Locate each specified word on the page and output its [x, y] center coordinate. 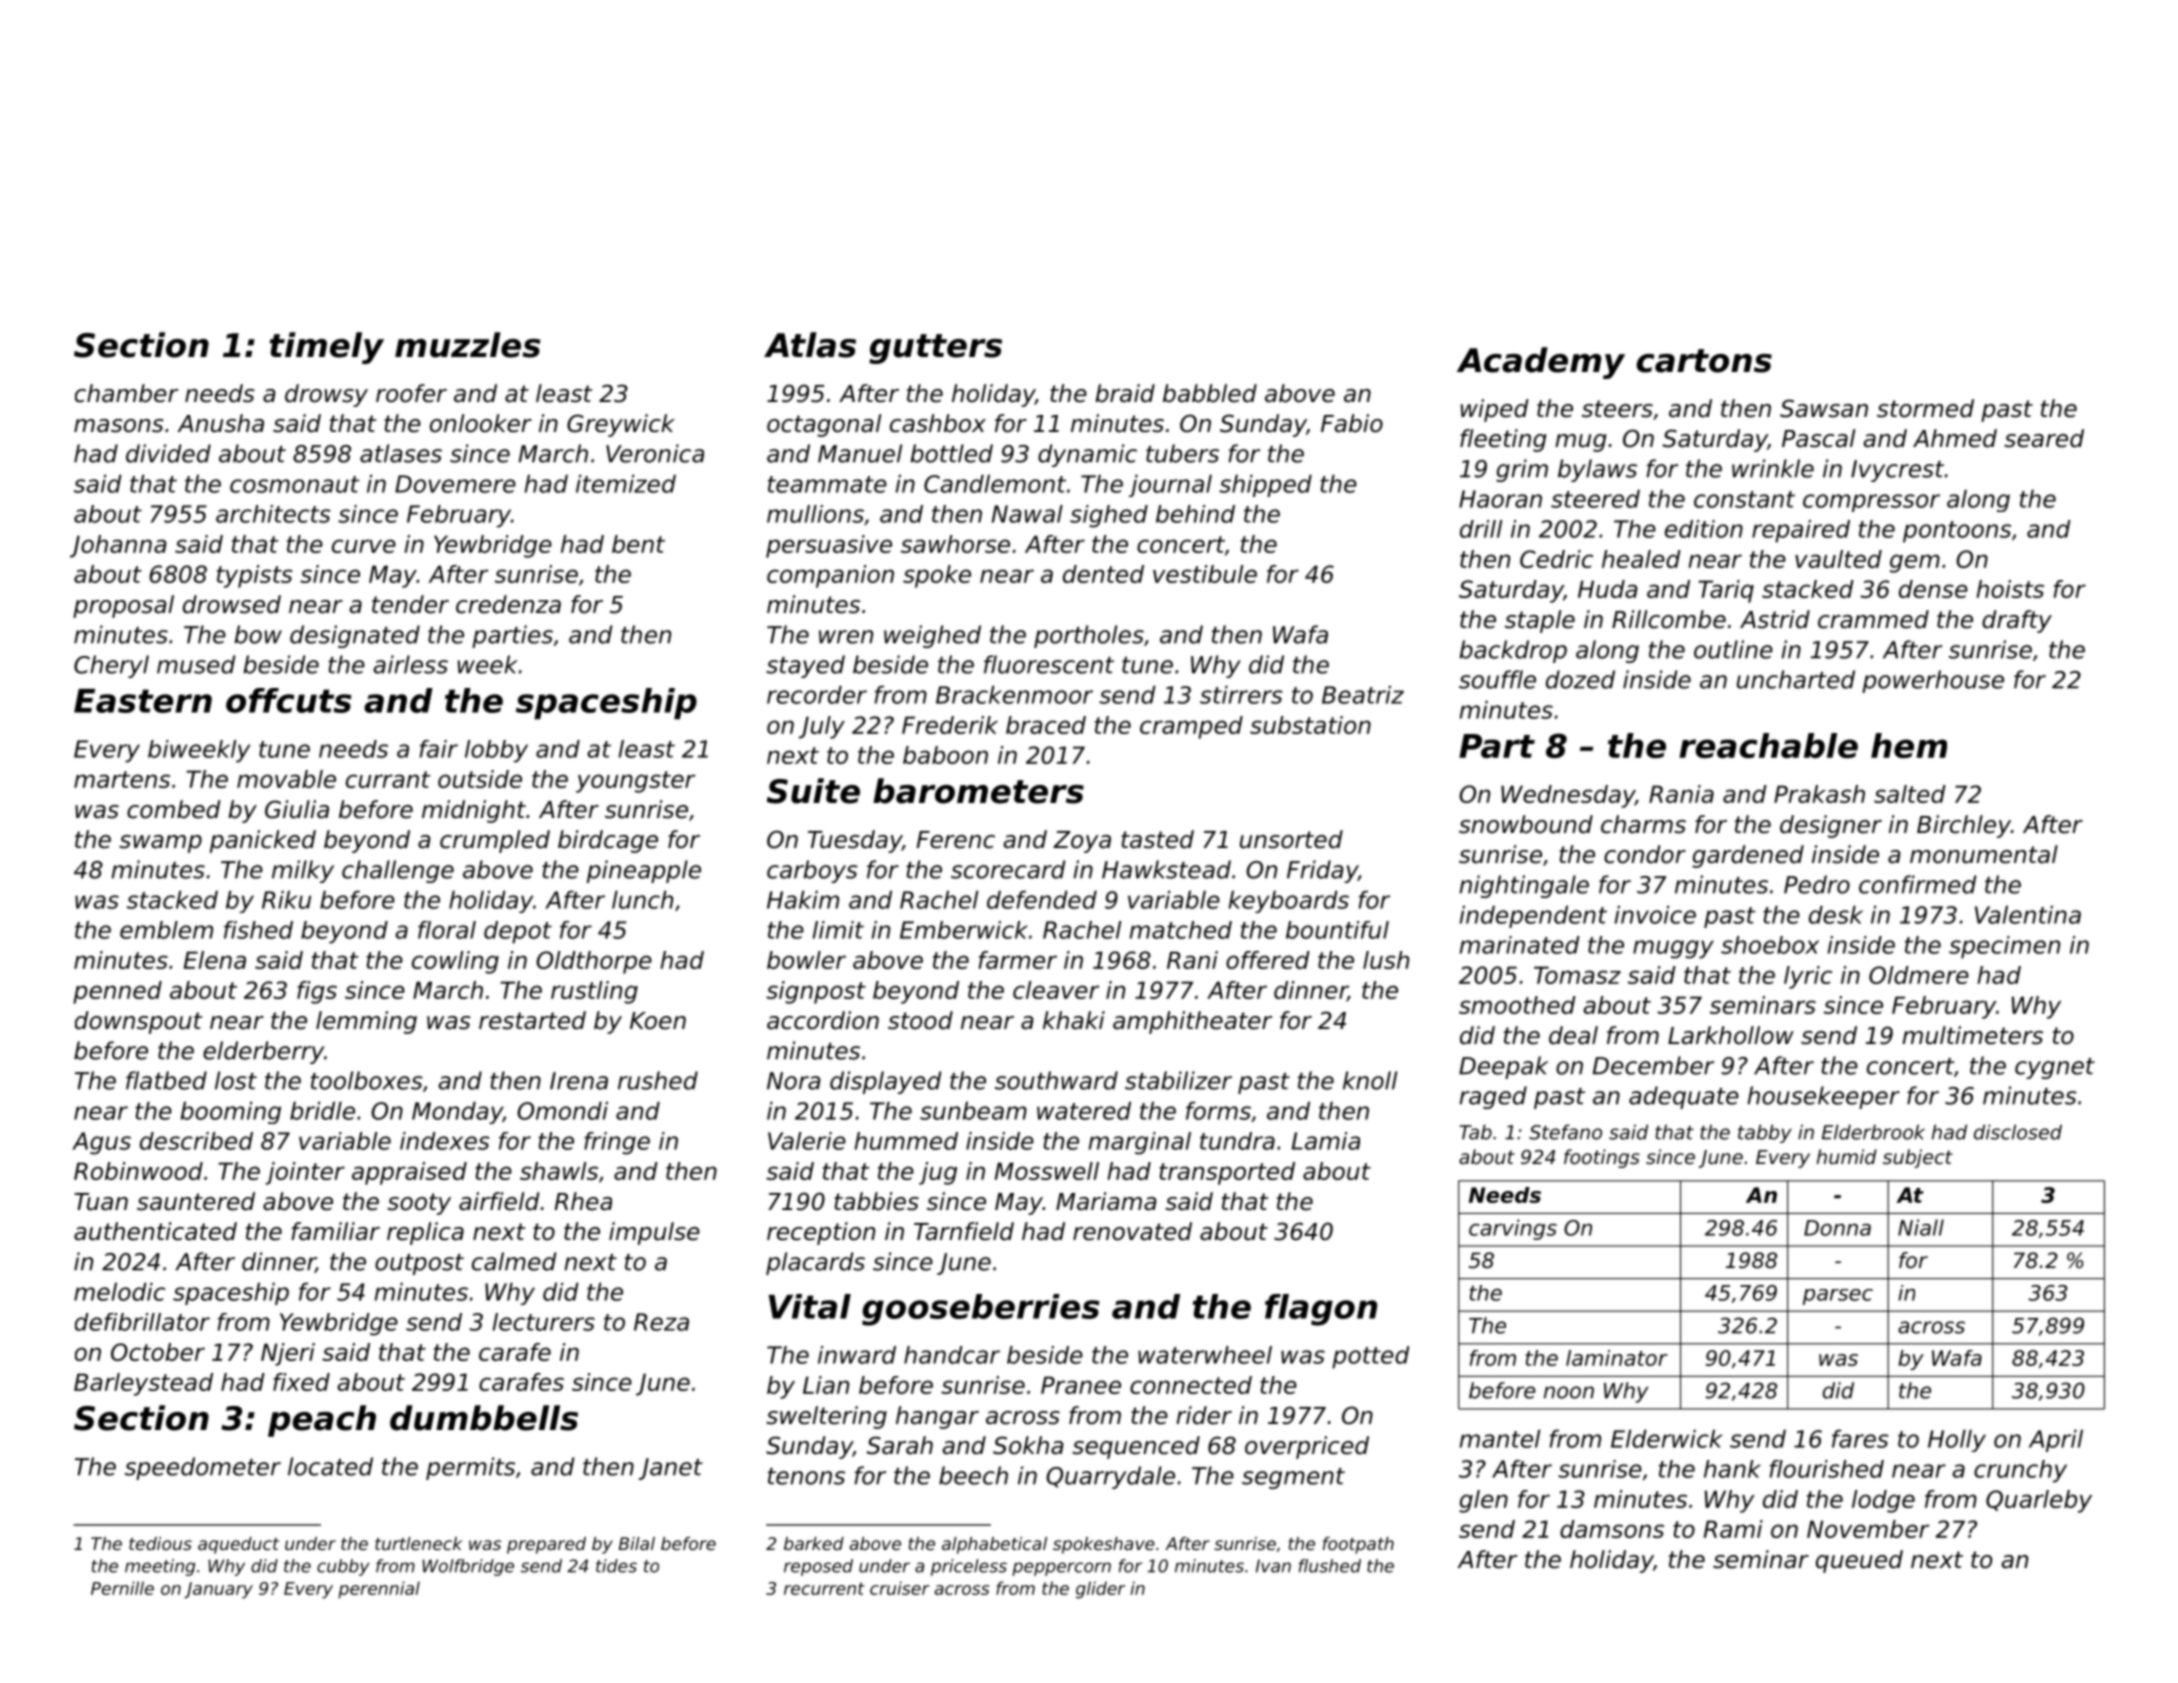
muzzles [468, 345]
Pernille [122, 1588]
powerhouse [1933, 681]
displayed [885, 1082]
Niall [1921, 1227]
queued [1859, 1561]
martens [122, 779]
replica [425, 1233]
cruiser [900, 1588]
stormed [1925, 408]
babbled [1210, 393]
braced [1046, 725]
